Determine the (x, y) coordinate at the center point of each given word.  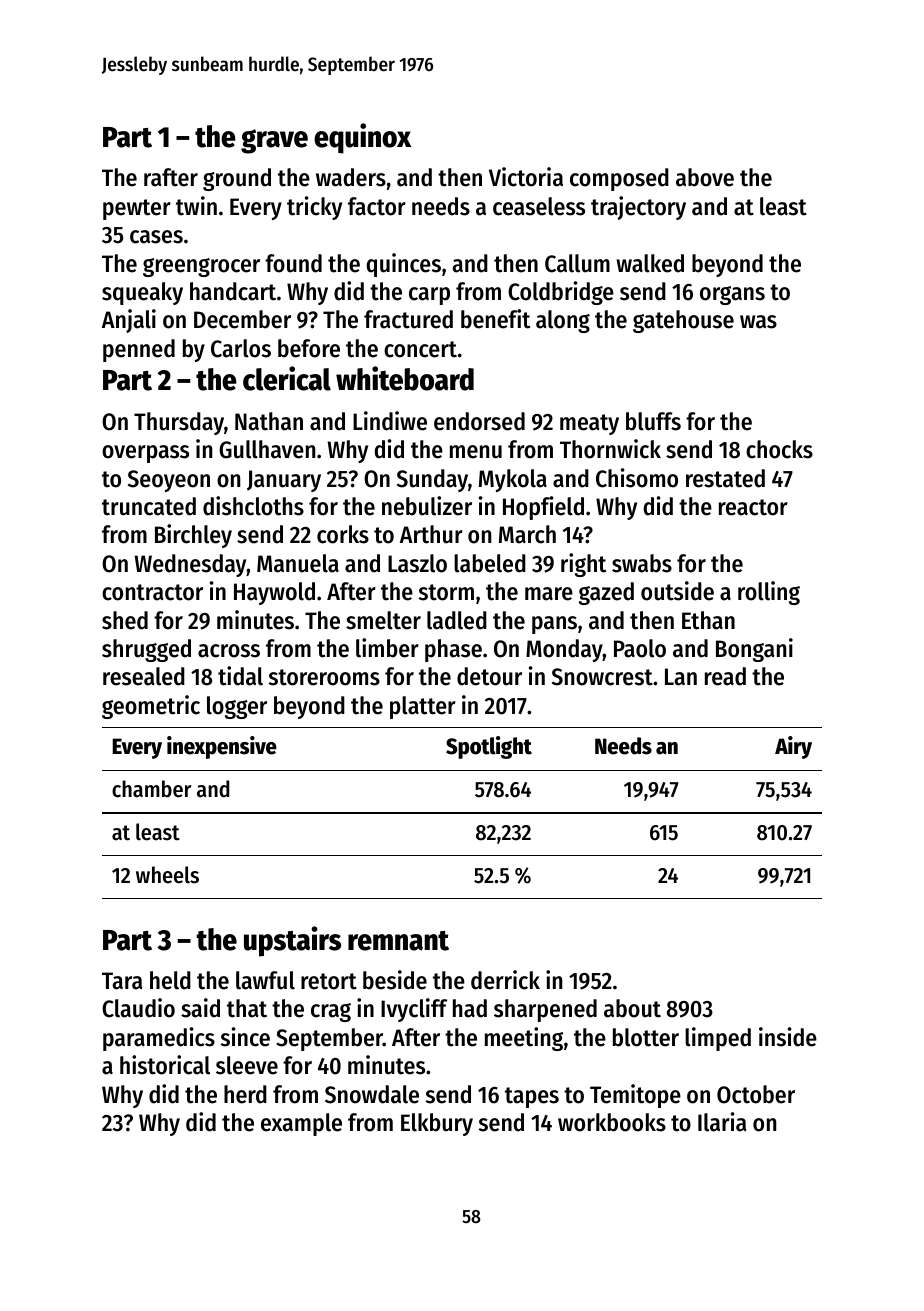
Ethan (708, 620)
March (527, 534)
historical (165, 1065)
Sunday (432, 480)
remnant (398, 941)
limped (718, 1039)
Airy (793, 747)
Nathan (269, 421)
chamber (152, 789)
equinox (362, 138)
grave (274, 141)
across (229, 651)
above (705, 177)
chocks (779, 449)
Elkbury (437, 1124)
